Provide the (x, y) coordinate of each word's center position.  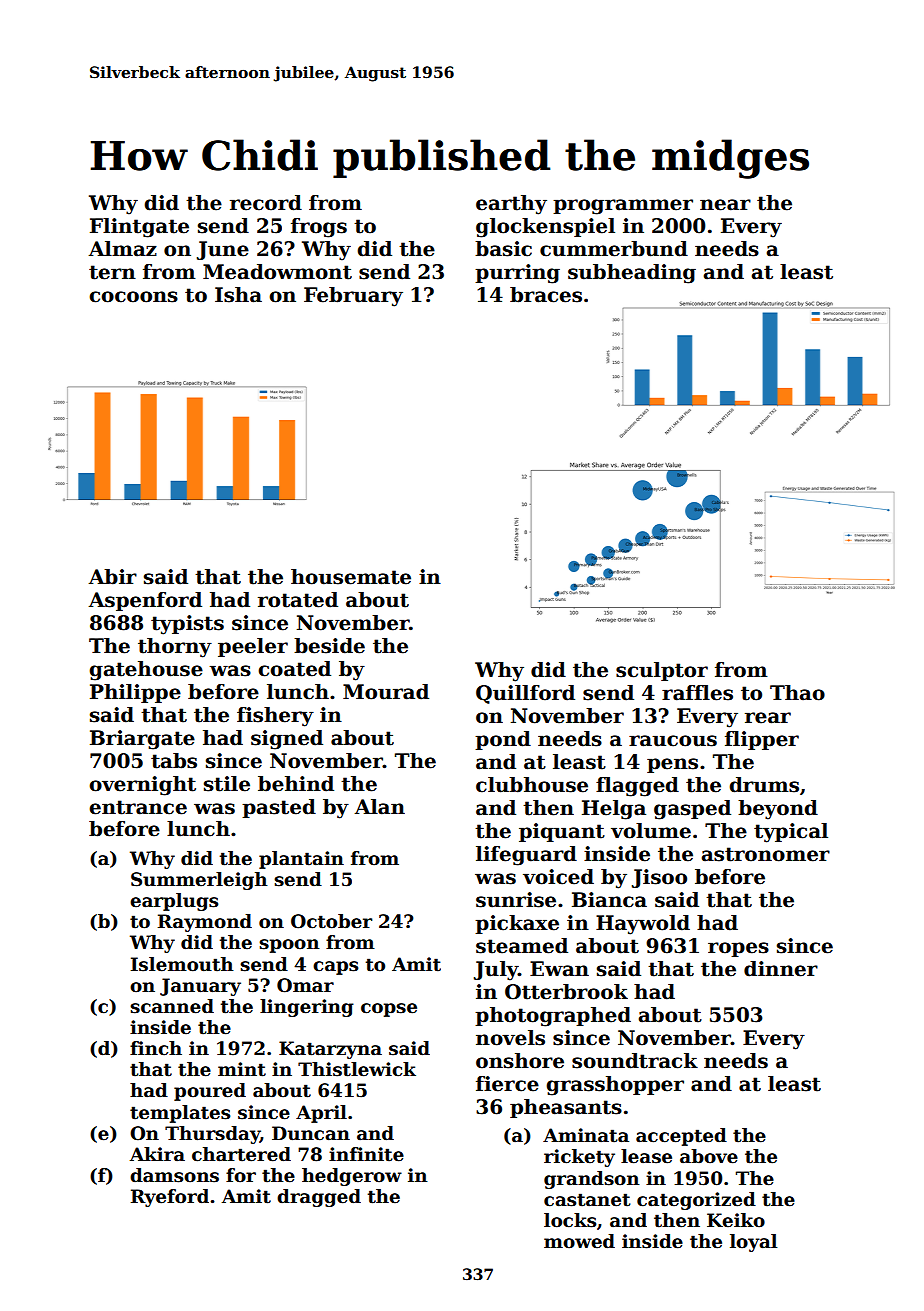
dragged (319, 1198)
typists (187, 625)
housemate (351, 577)
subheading (632, 274)
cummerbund (614, 249)
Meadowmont (277, 272)
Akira (157, 1154)
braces (546, 295)
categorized (696, 1201)
